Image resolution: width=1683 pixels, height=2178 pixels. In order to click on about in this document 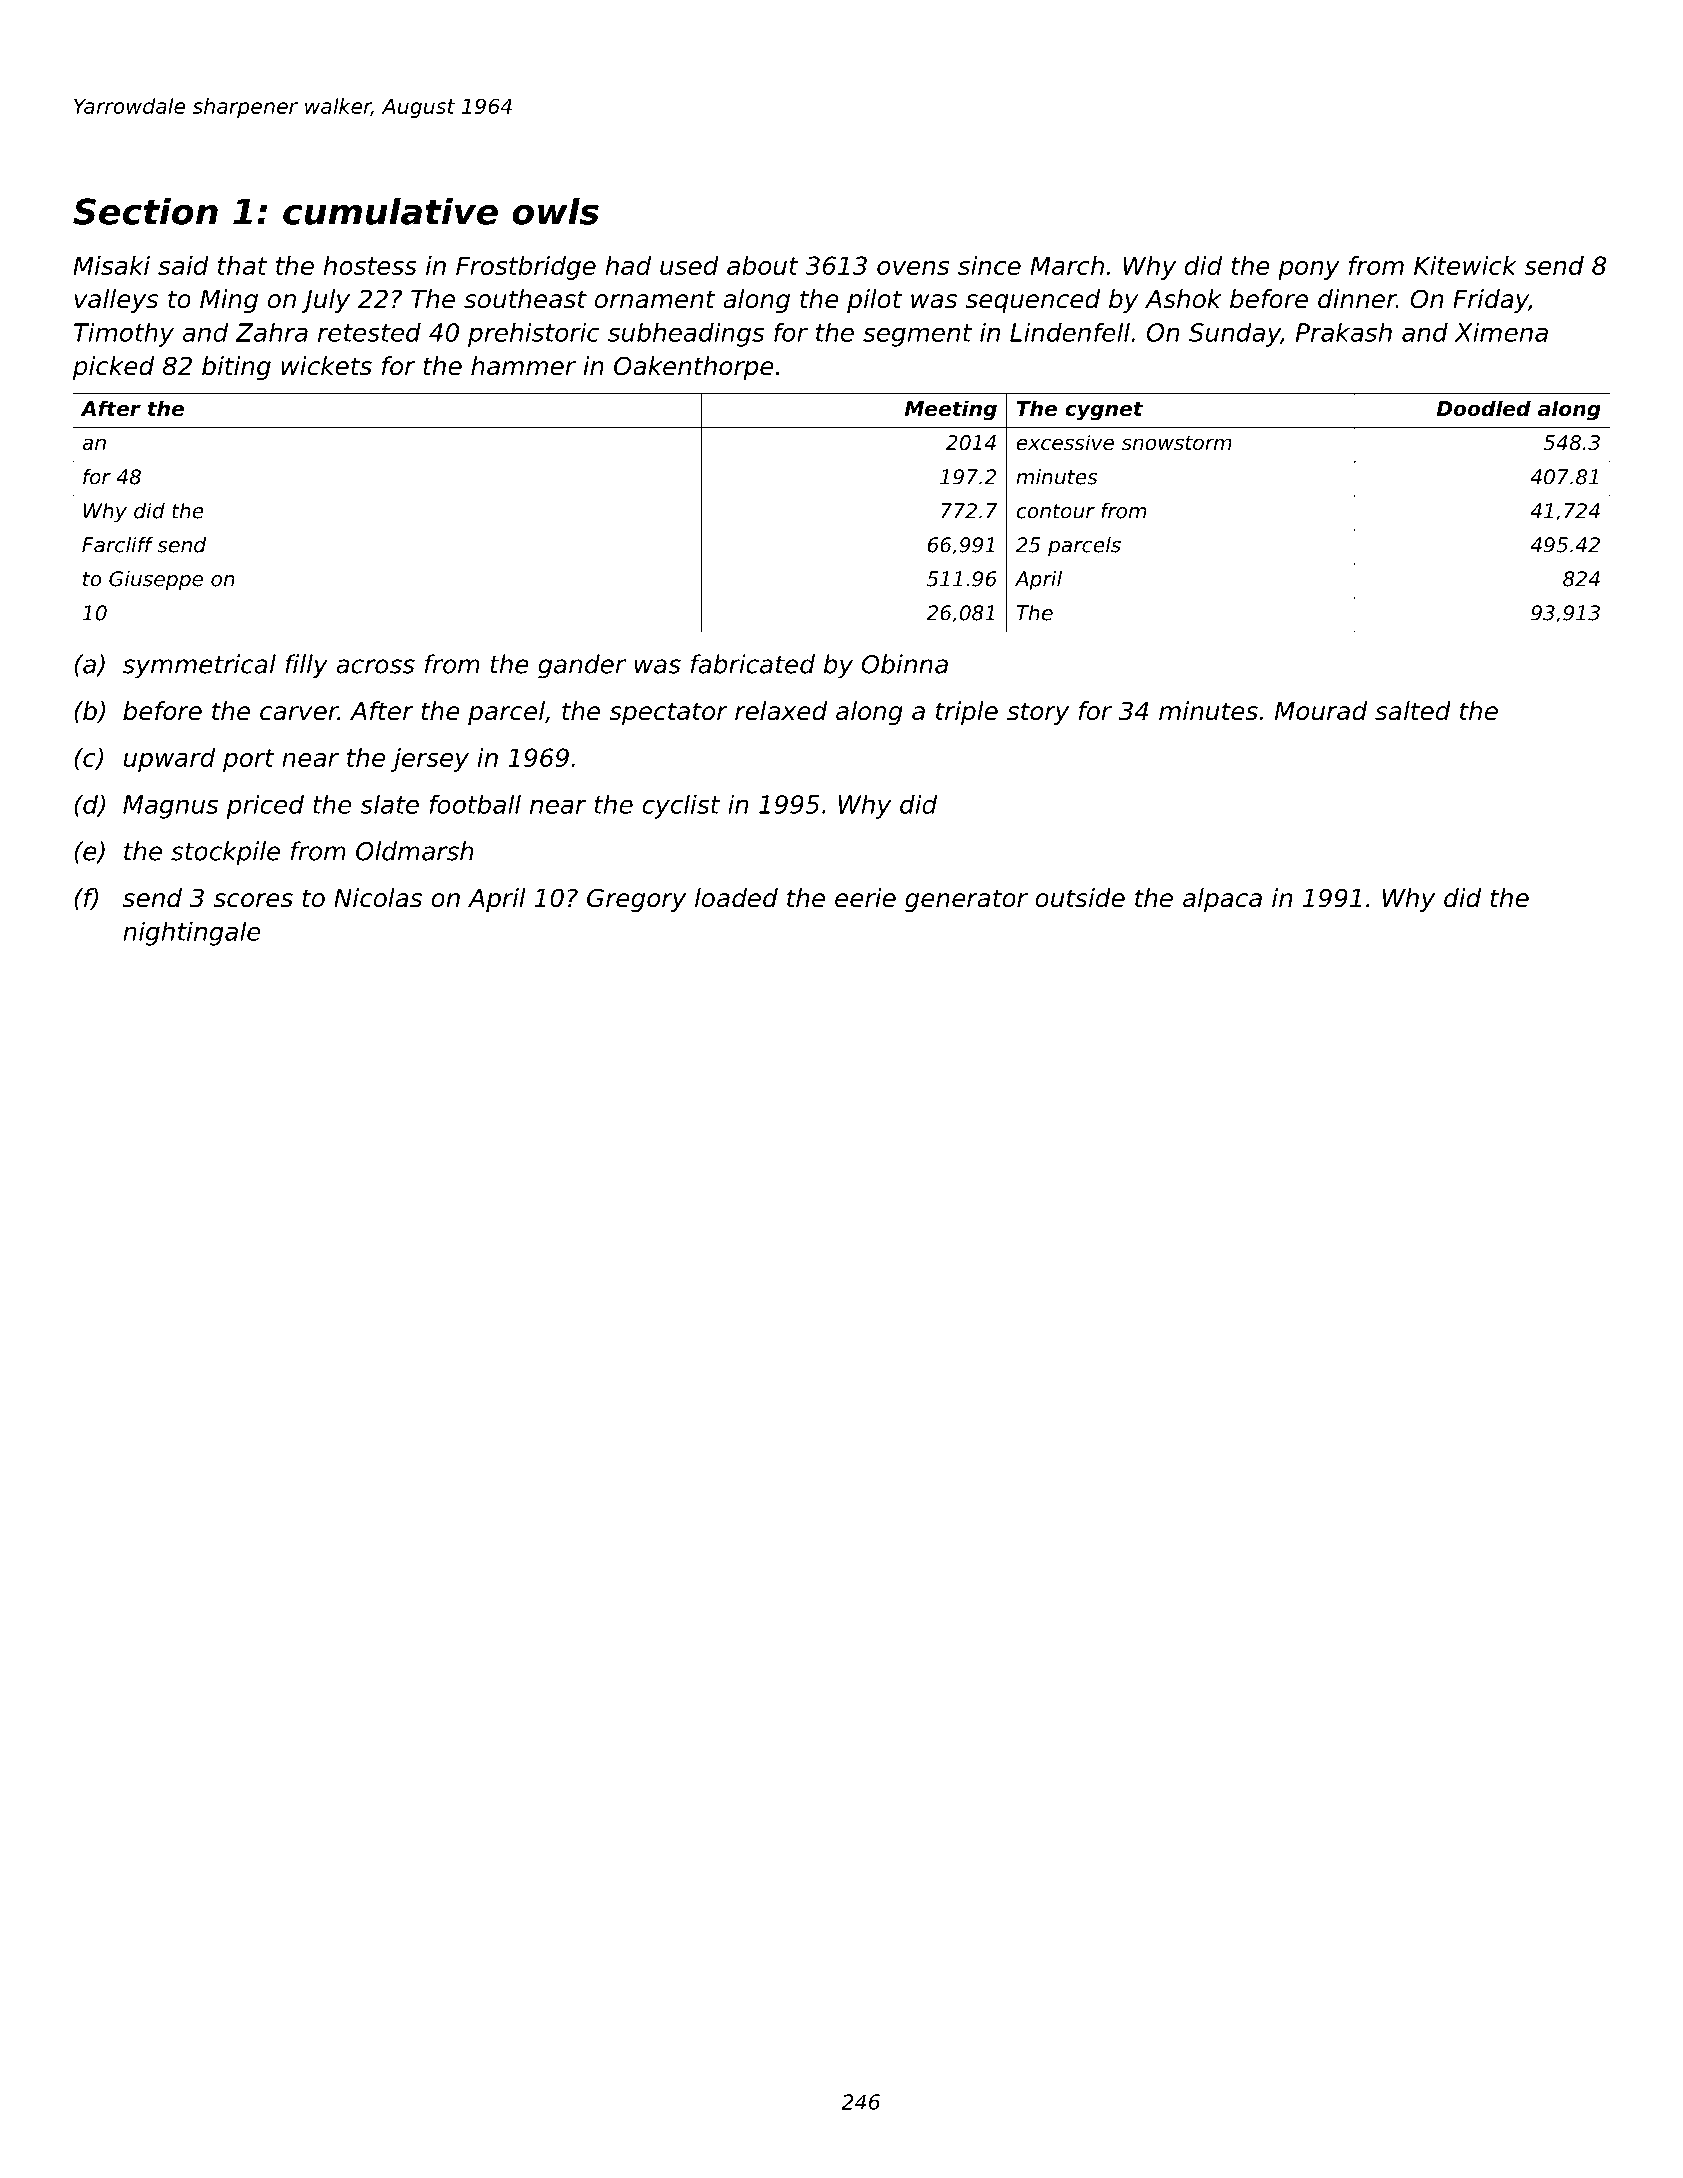, I will do `click(763, 265)`.
